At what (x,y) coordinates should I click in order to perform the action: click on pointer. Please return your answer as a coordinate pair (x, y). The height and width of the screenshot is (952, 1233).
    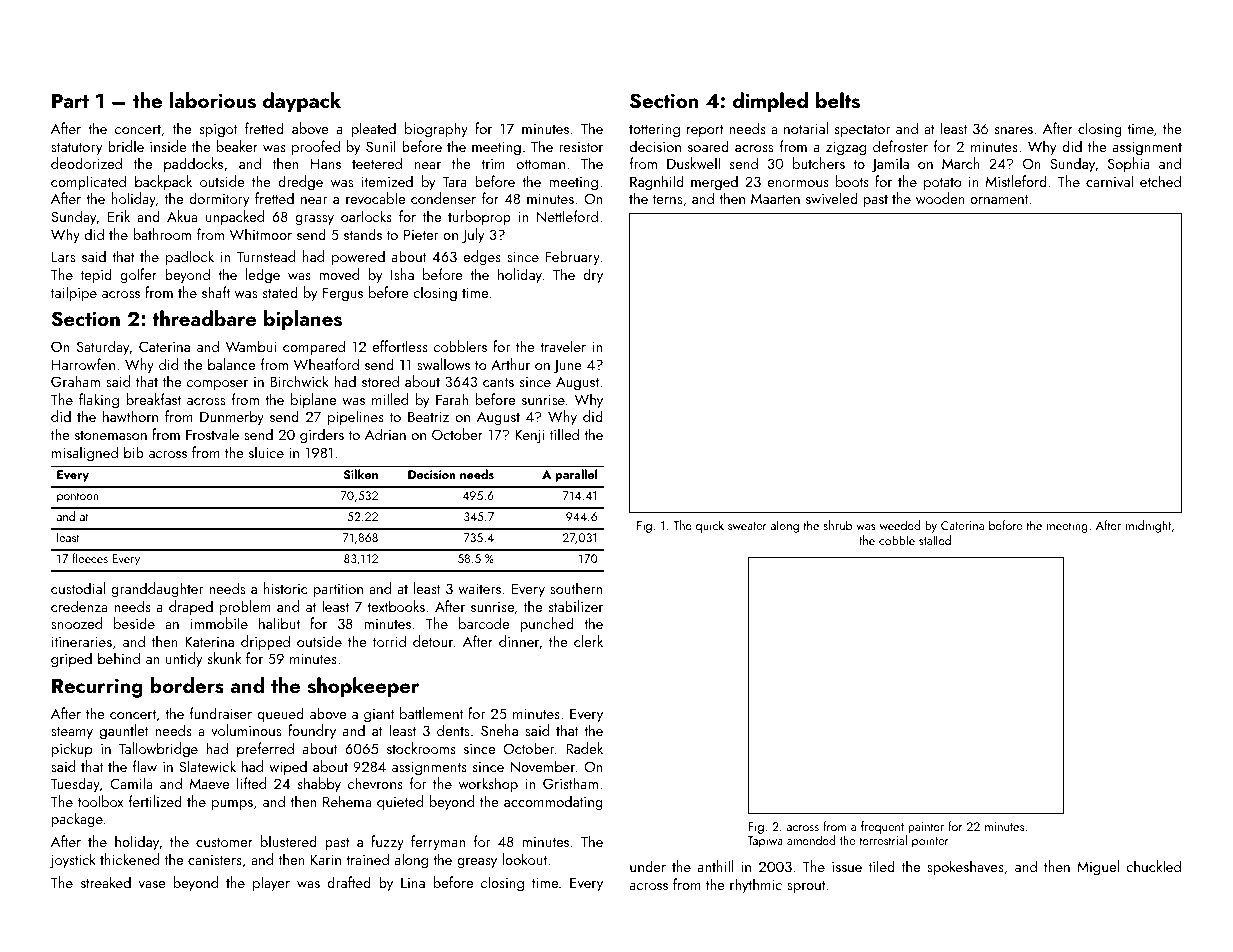
    Looking at the image, I should click on (930, 842).
